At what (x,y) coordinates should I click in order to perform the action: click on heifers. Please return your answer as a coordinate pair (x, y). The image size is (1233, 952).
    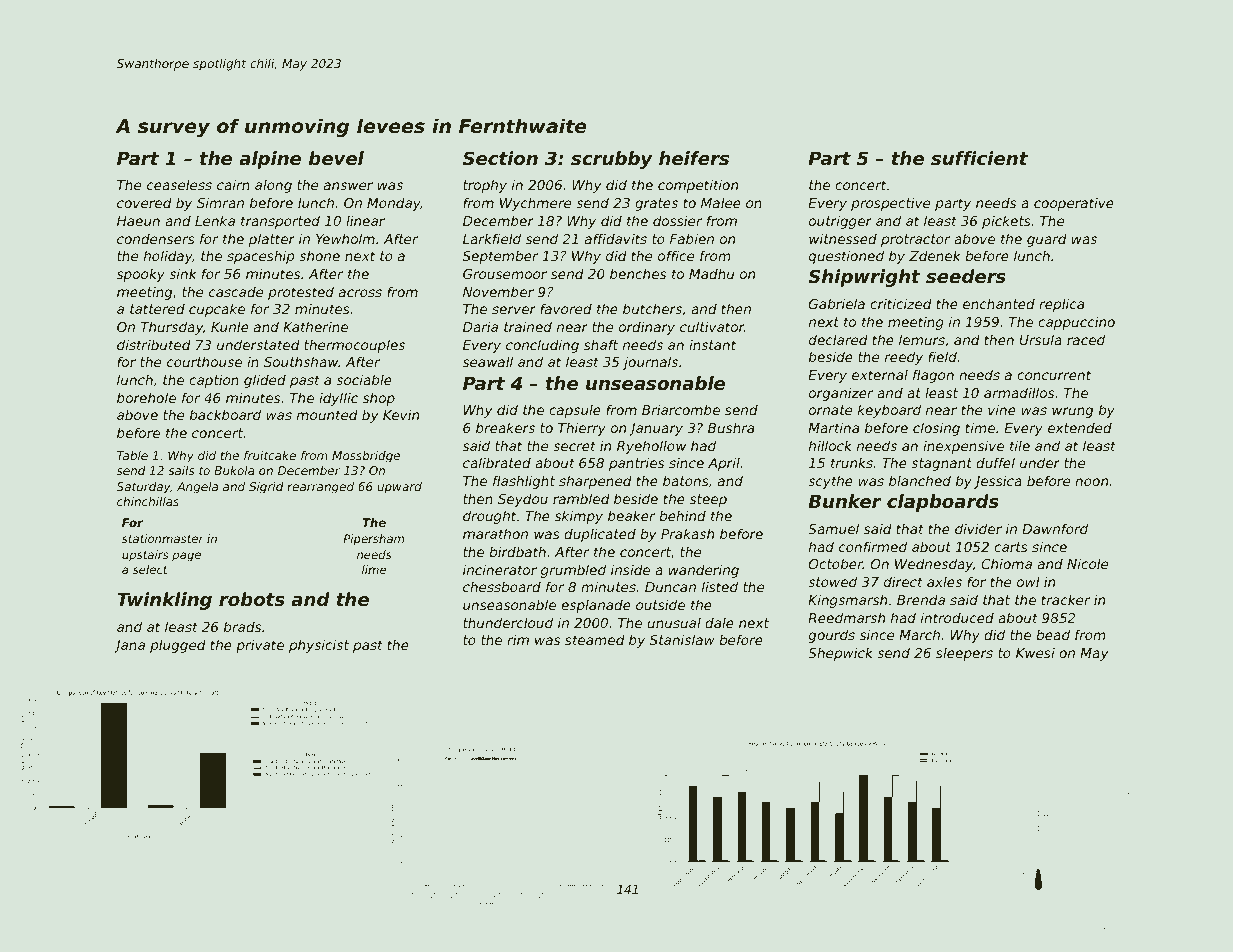
    Looking at the image, I should click on (694, 158).
